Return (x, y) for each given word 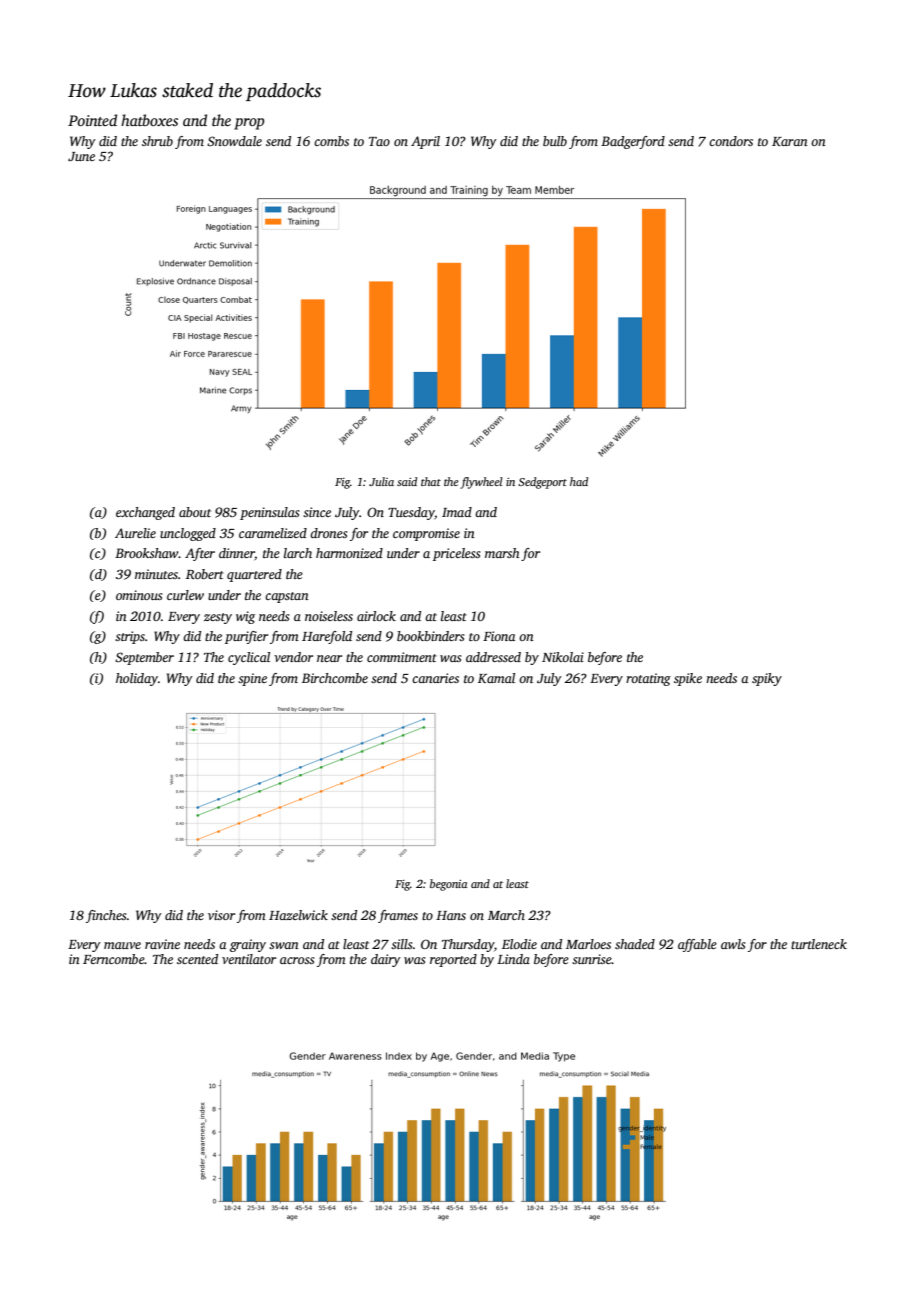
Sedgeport (542, 483)
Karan (790, 141)
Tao (379, 141)
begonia (448, 885)
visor (221, 915)
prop (249, 124)
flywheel (481, 483)
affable (697, 945)
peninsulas (269, 513)
